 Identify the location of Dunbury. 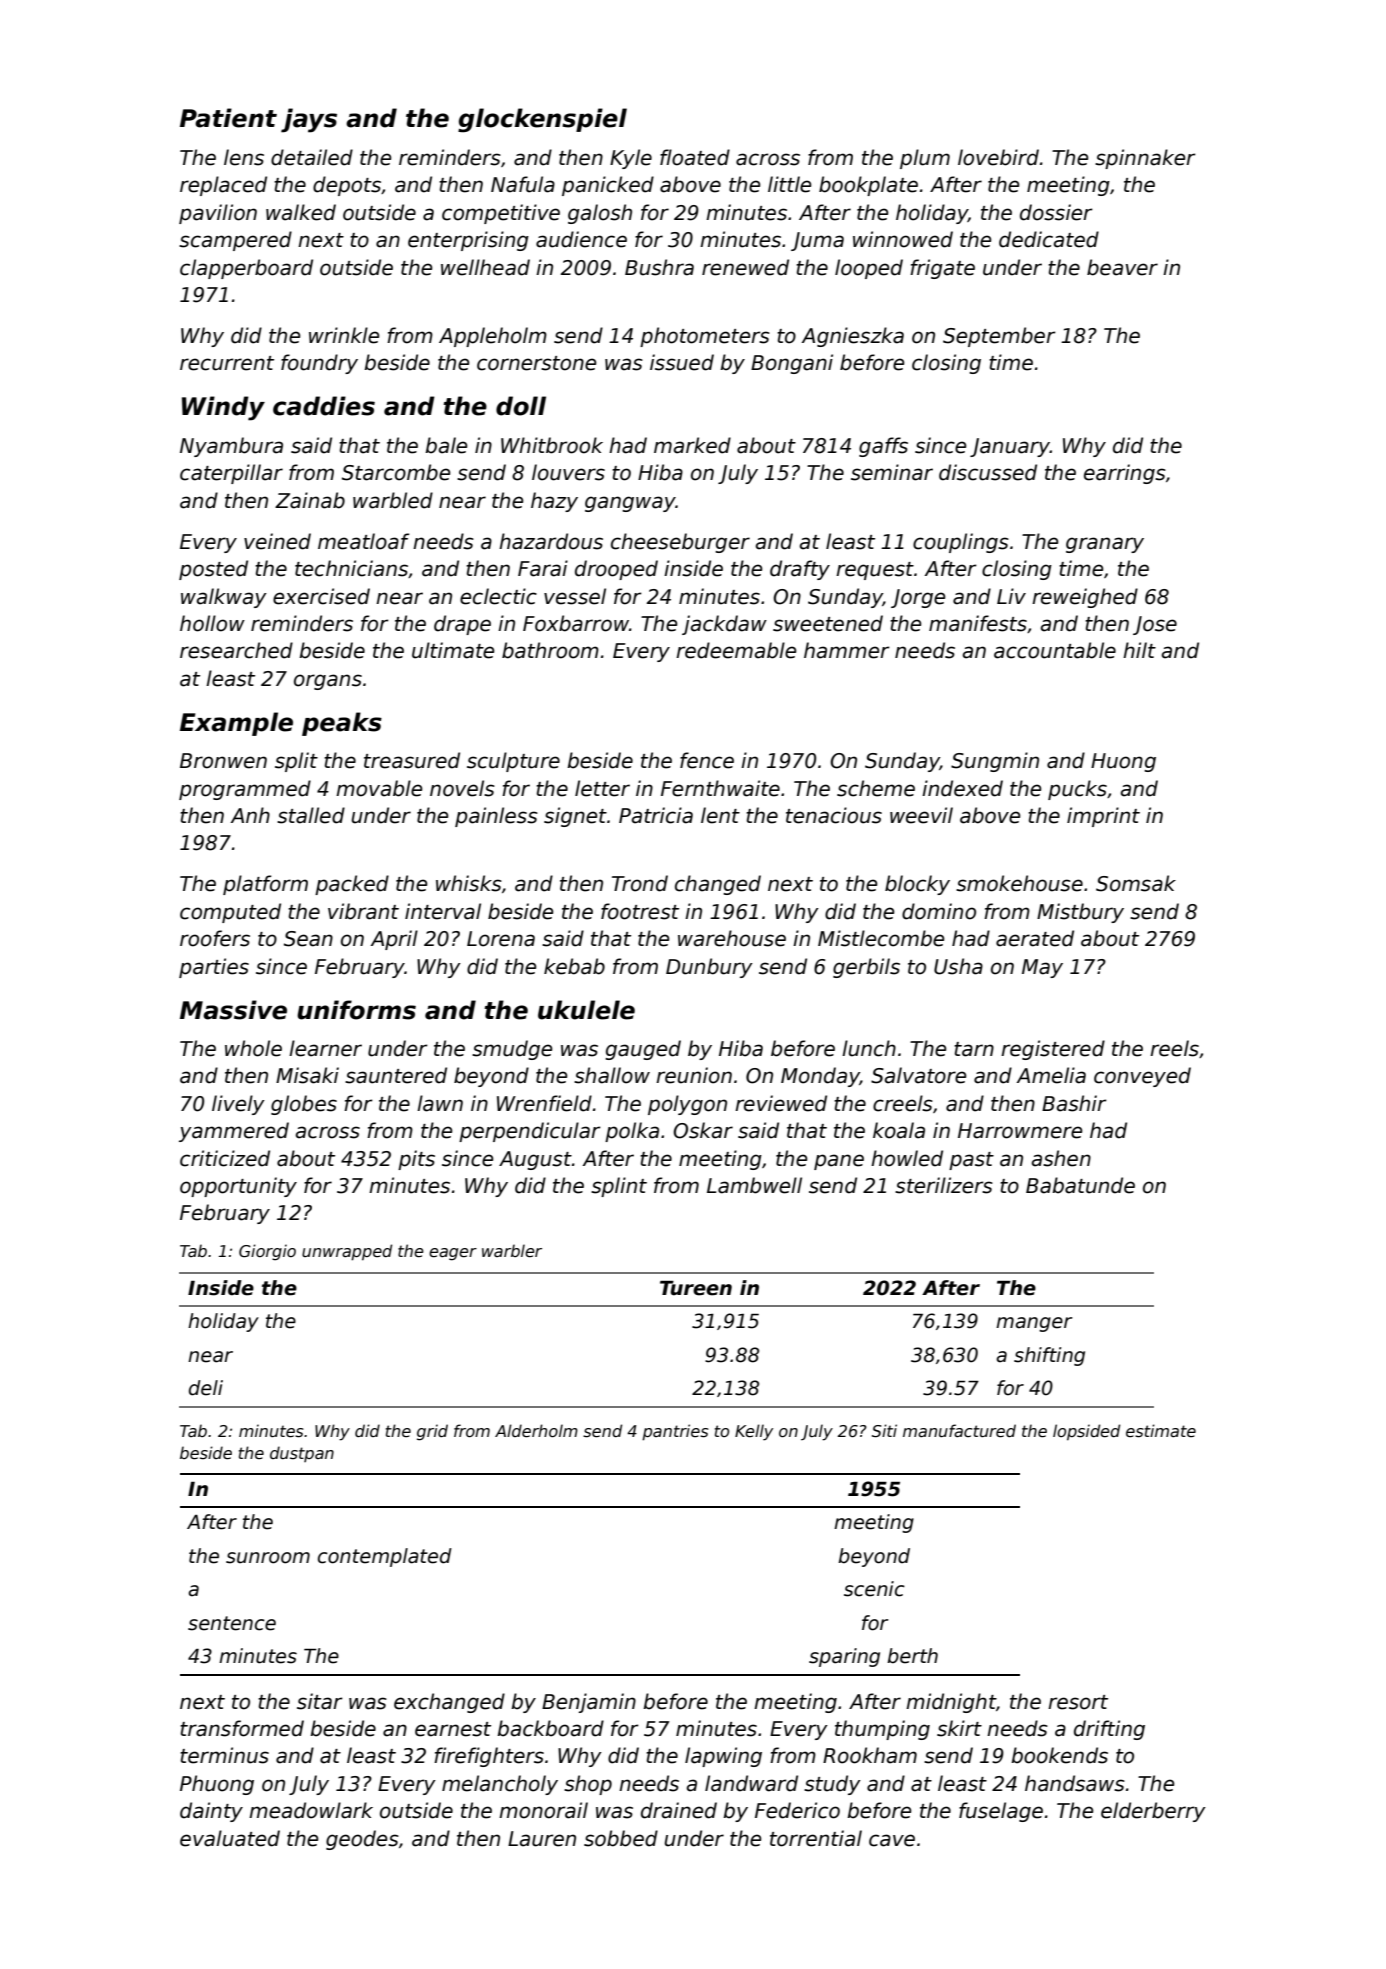
(709, 968).
